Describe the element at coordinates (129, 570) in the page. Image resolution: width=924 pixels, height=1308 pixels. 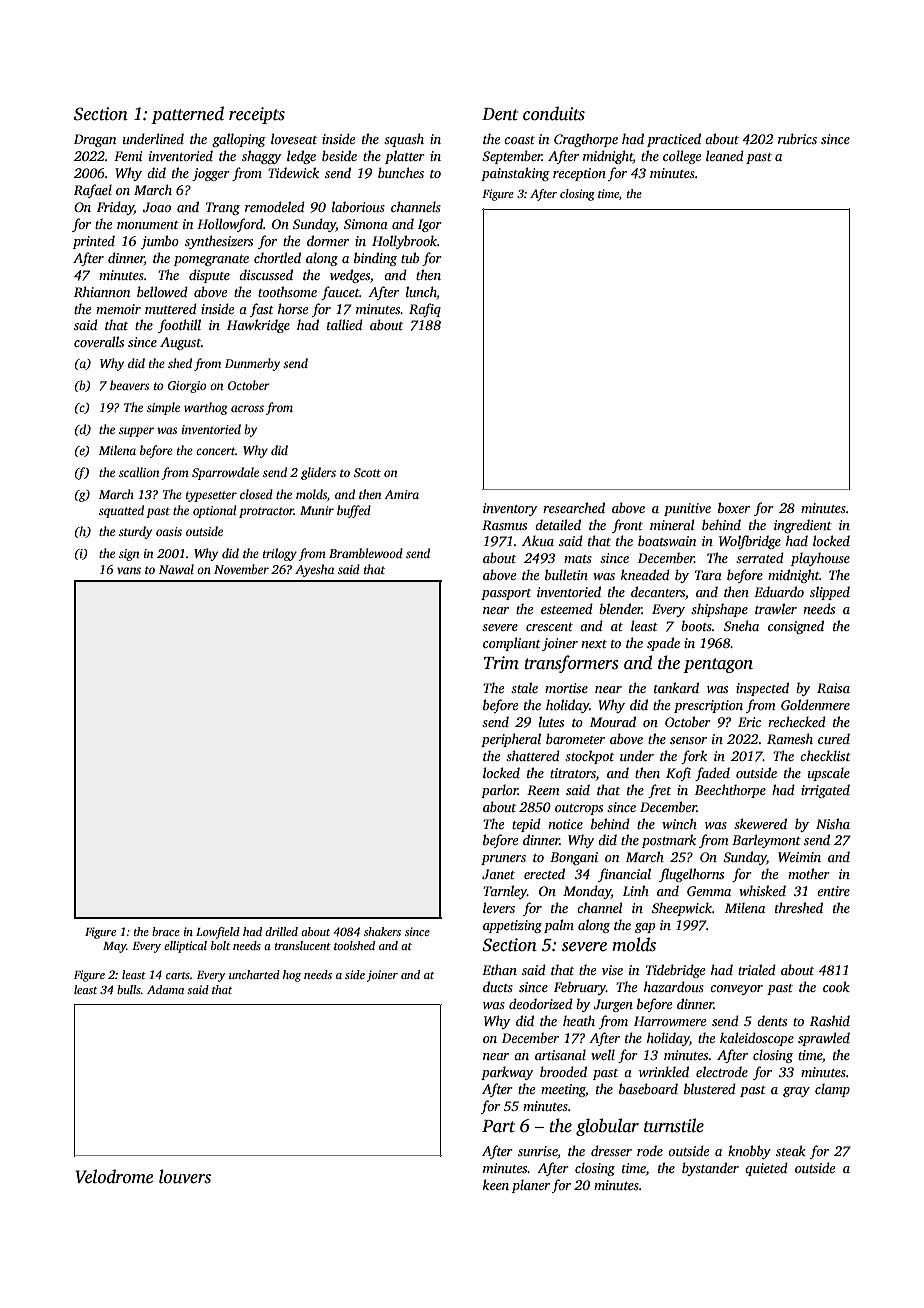
I see `vans` at that location.
